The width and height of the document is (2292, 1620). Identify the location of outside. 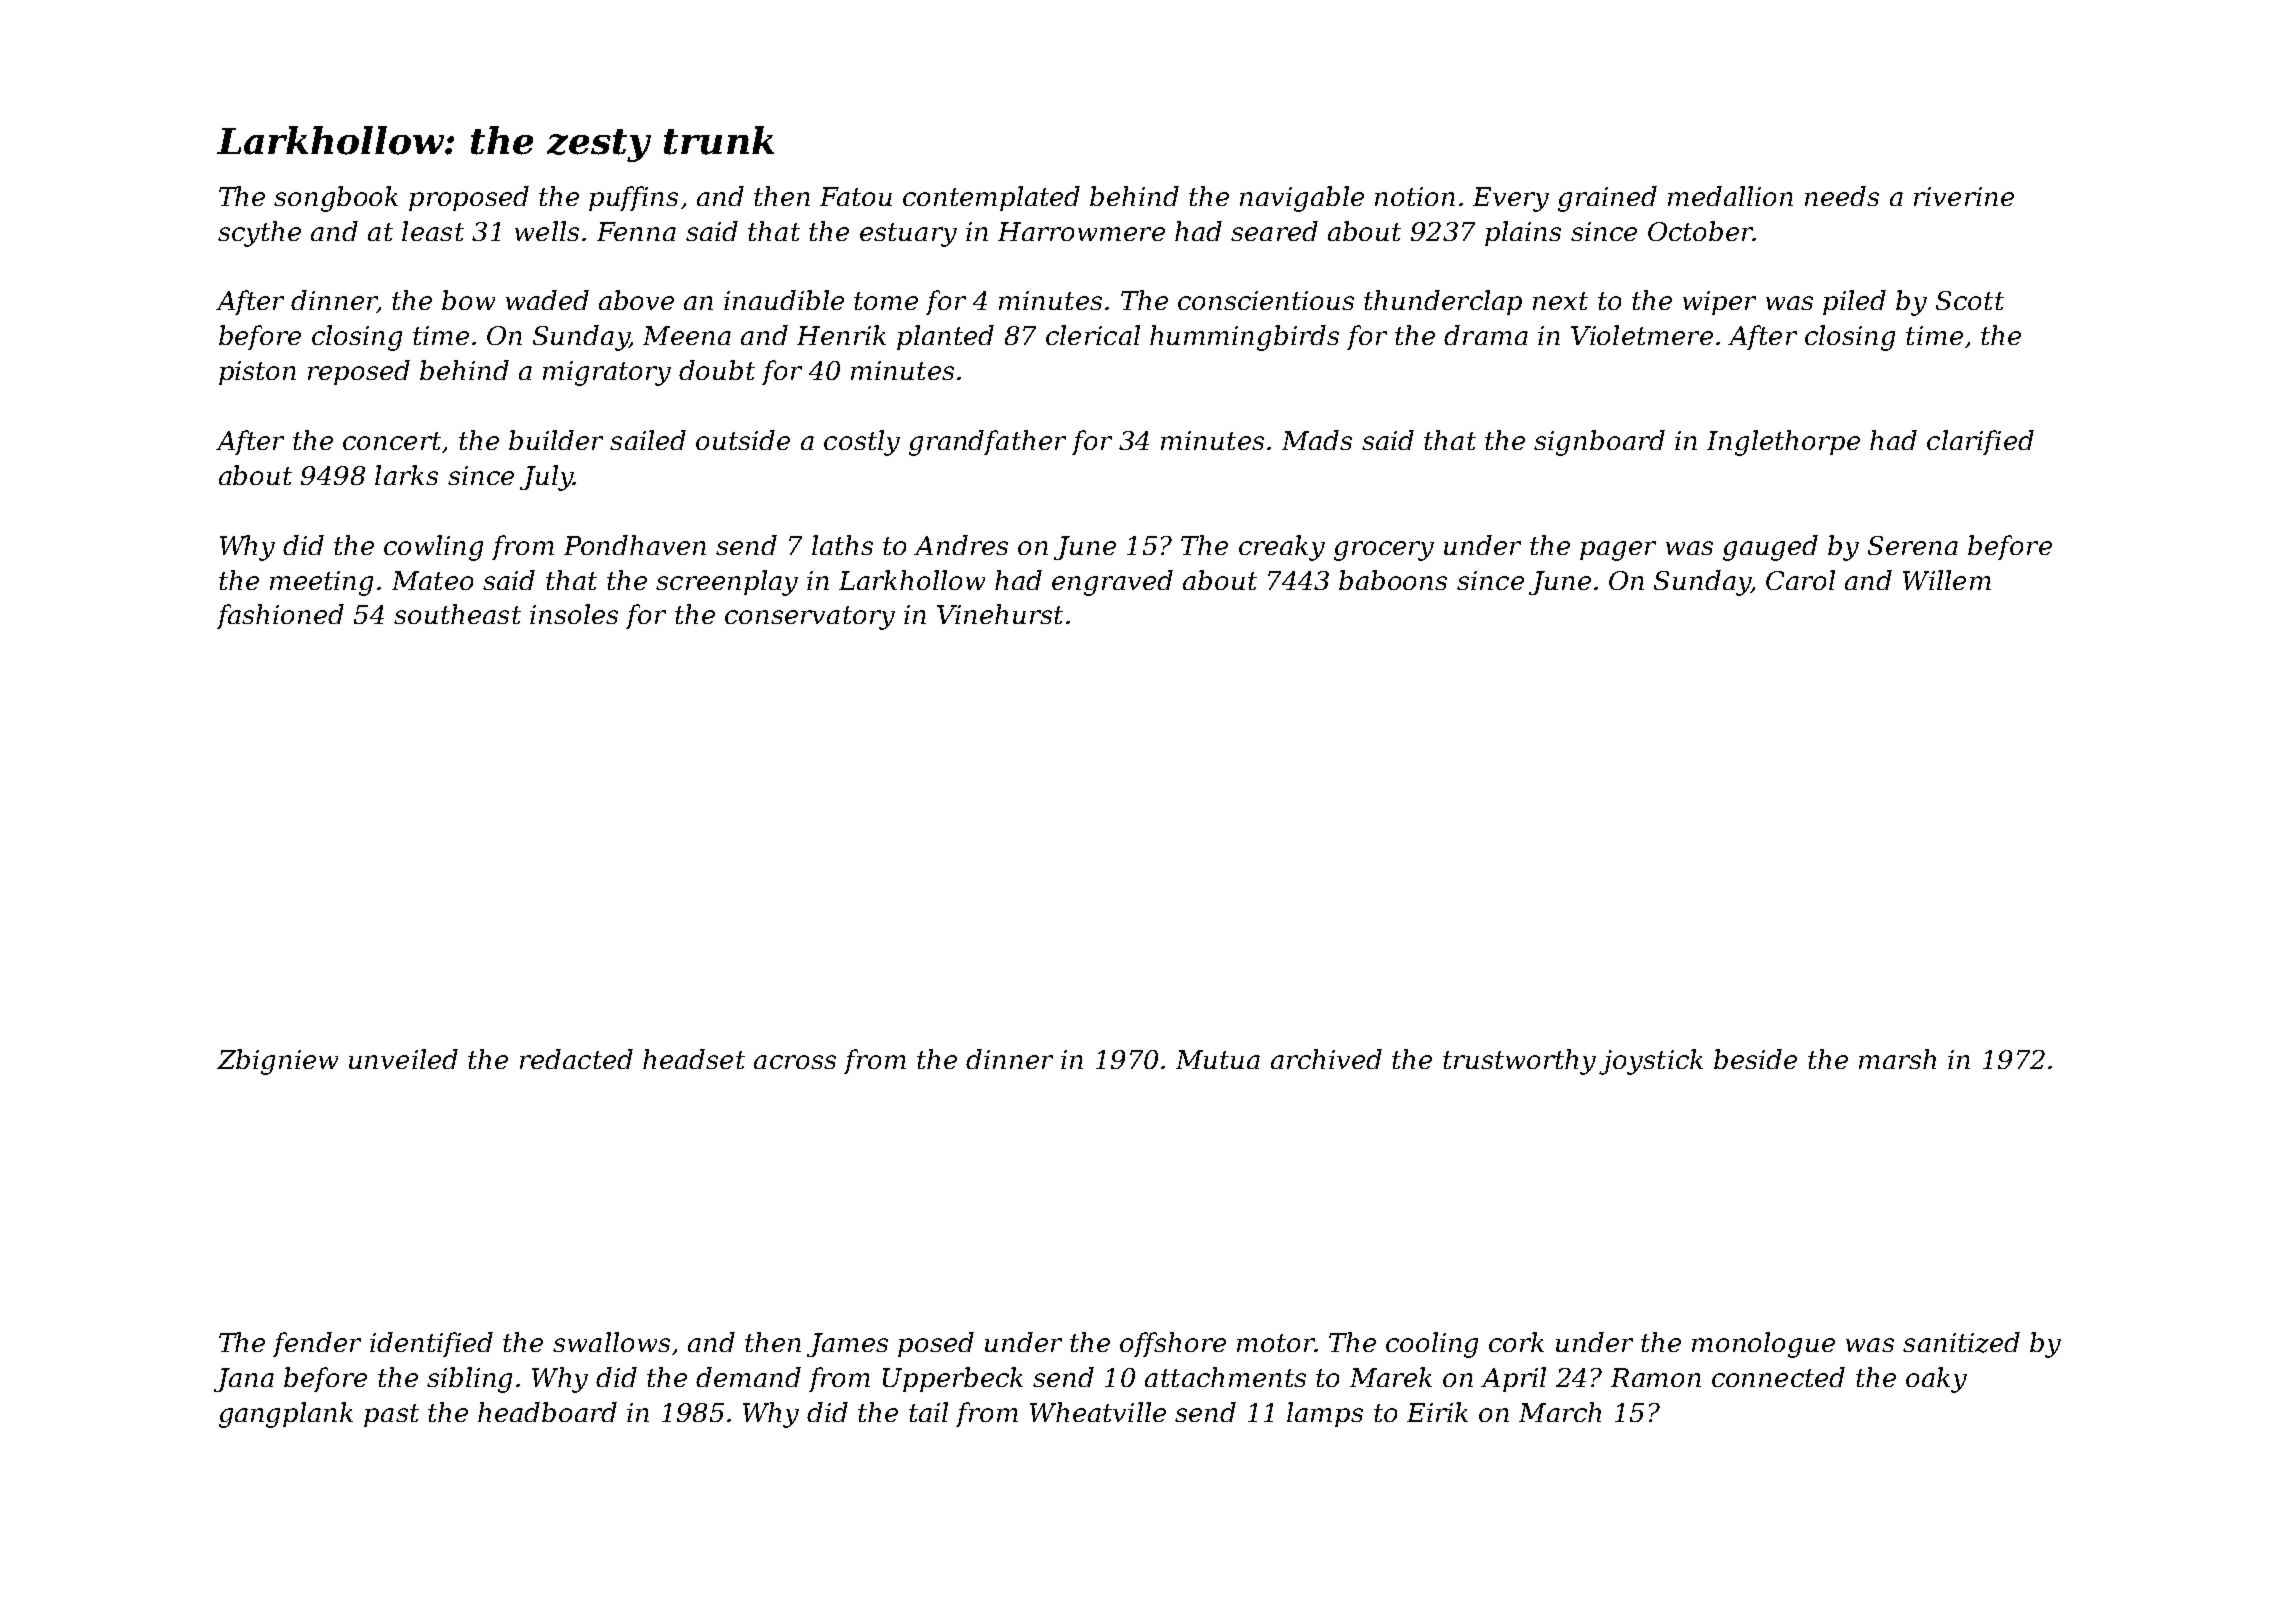
(743, 440).
